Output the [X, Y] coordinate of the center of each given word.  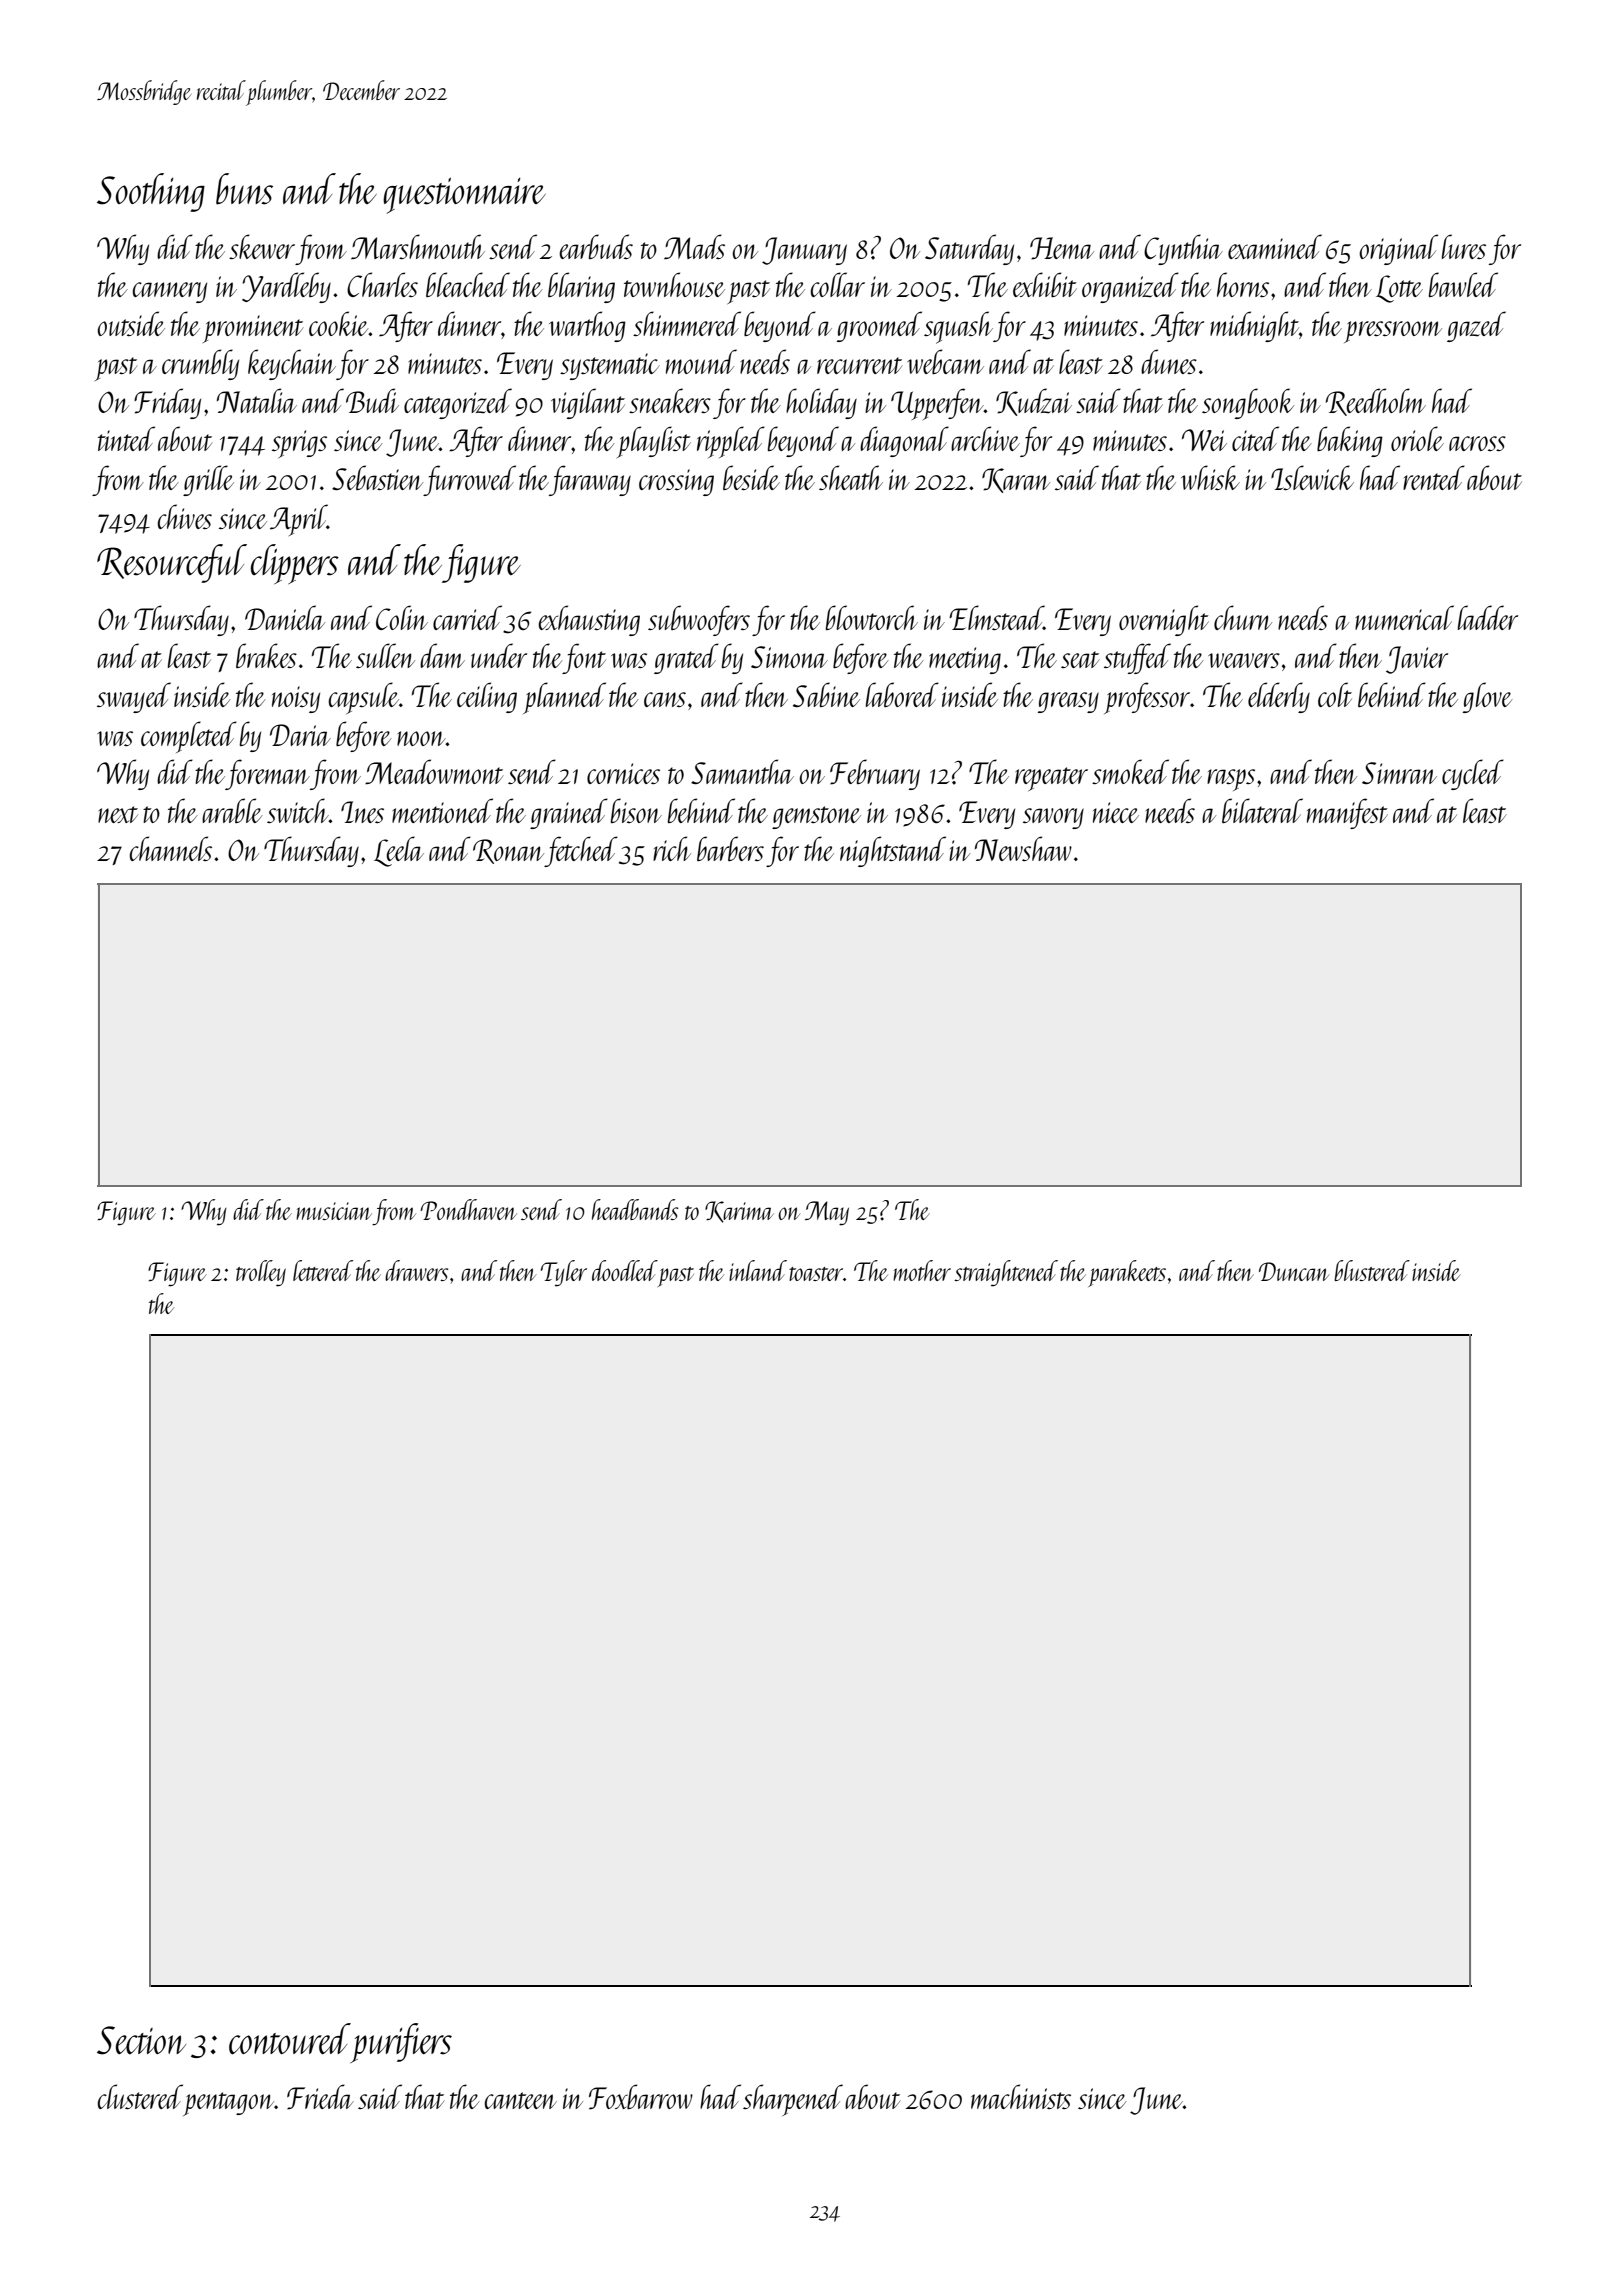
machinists [1021, 2096]
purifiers [401, 2043]
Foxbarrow [641, 2097]
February [875, 774]
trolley [261, 1273]
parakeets [1127, 1273]
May [827, 1213]
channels [171, 848]
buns [244, 189]
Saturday [969, 249]
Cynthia [1183, 249]
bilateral [1262, 810]
